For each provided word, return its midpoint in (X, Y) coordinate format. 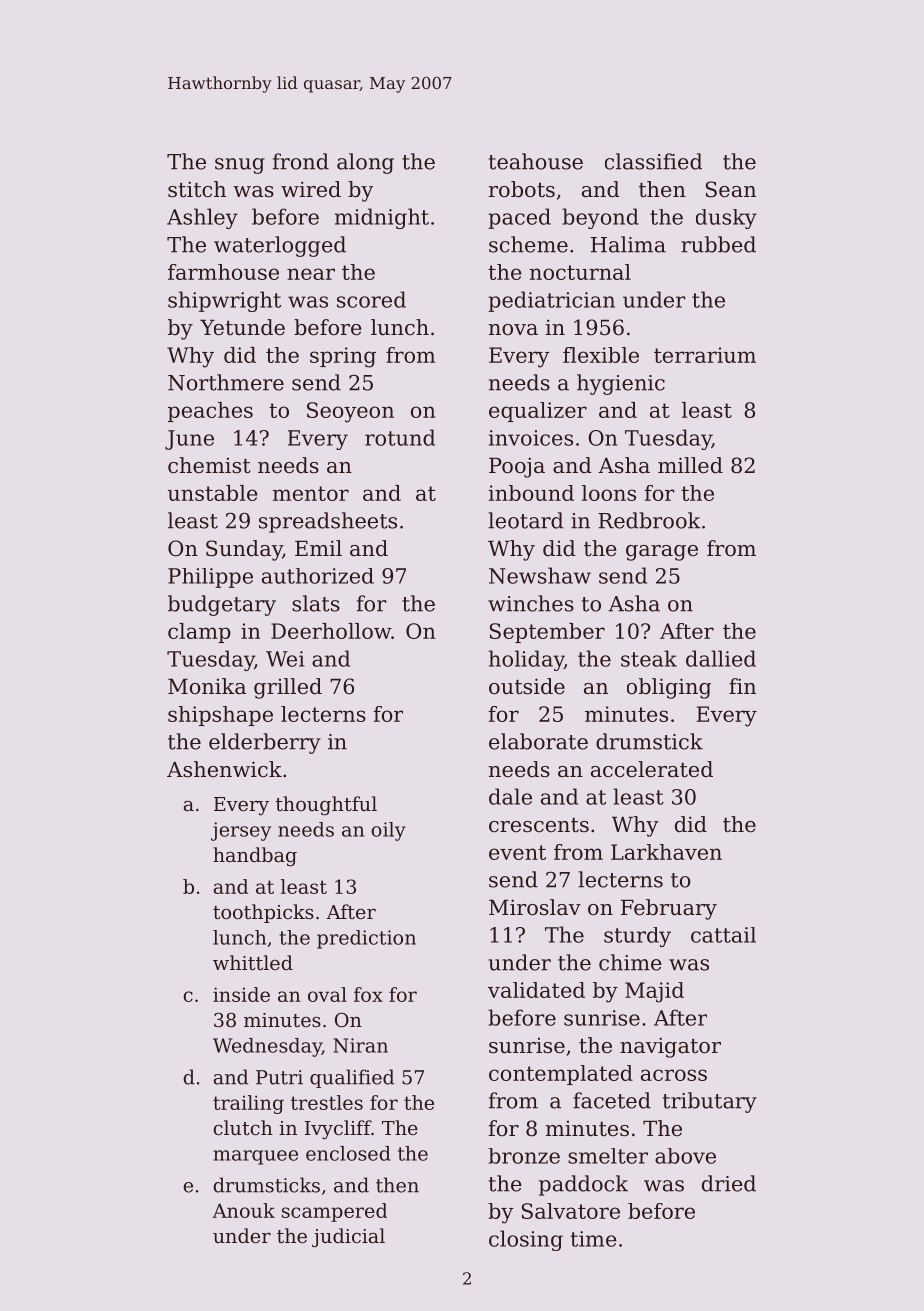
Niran (360, 1045)
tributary (710, 1102)
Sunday (244, 550)
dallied (721, 658)
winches (531, 603)
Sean (731, 189)
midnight (382, 218)
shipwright (224, 301)
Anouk (243, 1210)
